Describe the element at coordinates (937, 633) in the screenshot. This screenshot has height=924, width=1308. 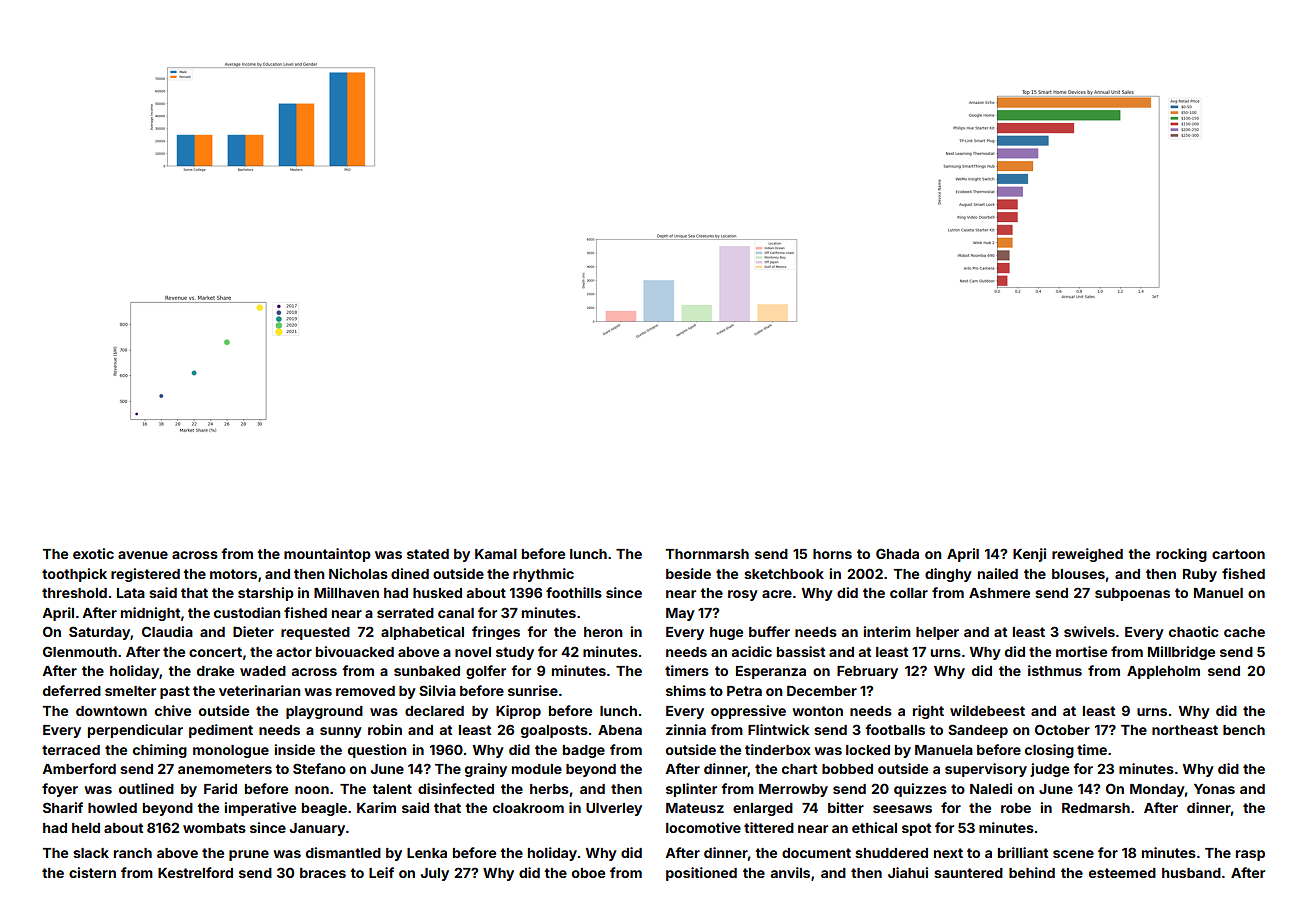
I see `helper` at that location.
